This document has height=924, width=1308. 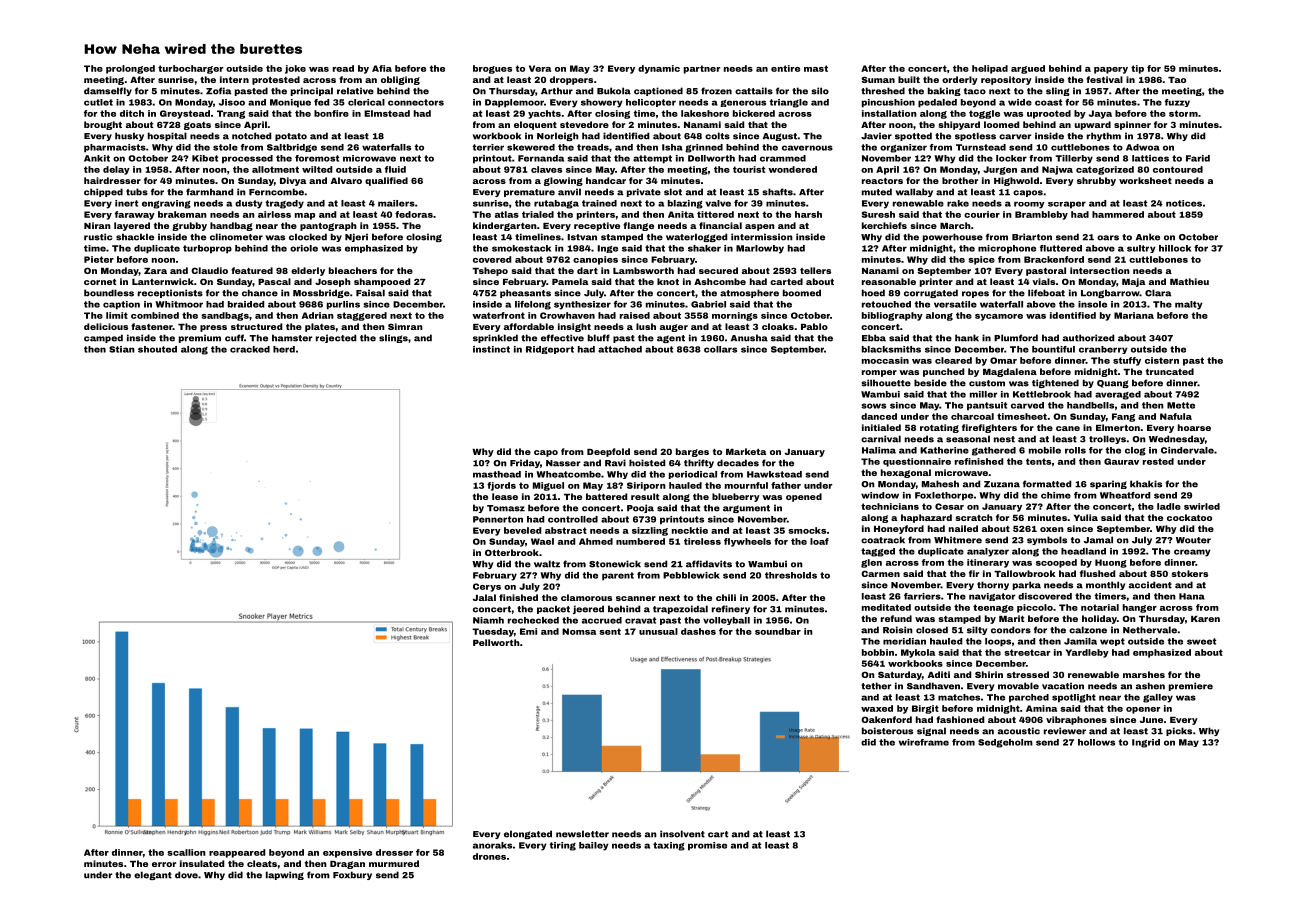 What do you see at coordinates (981, 260) in the document?
I see `spice` at bounding box center [981, 260].
